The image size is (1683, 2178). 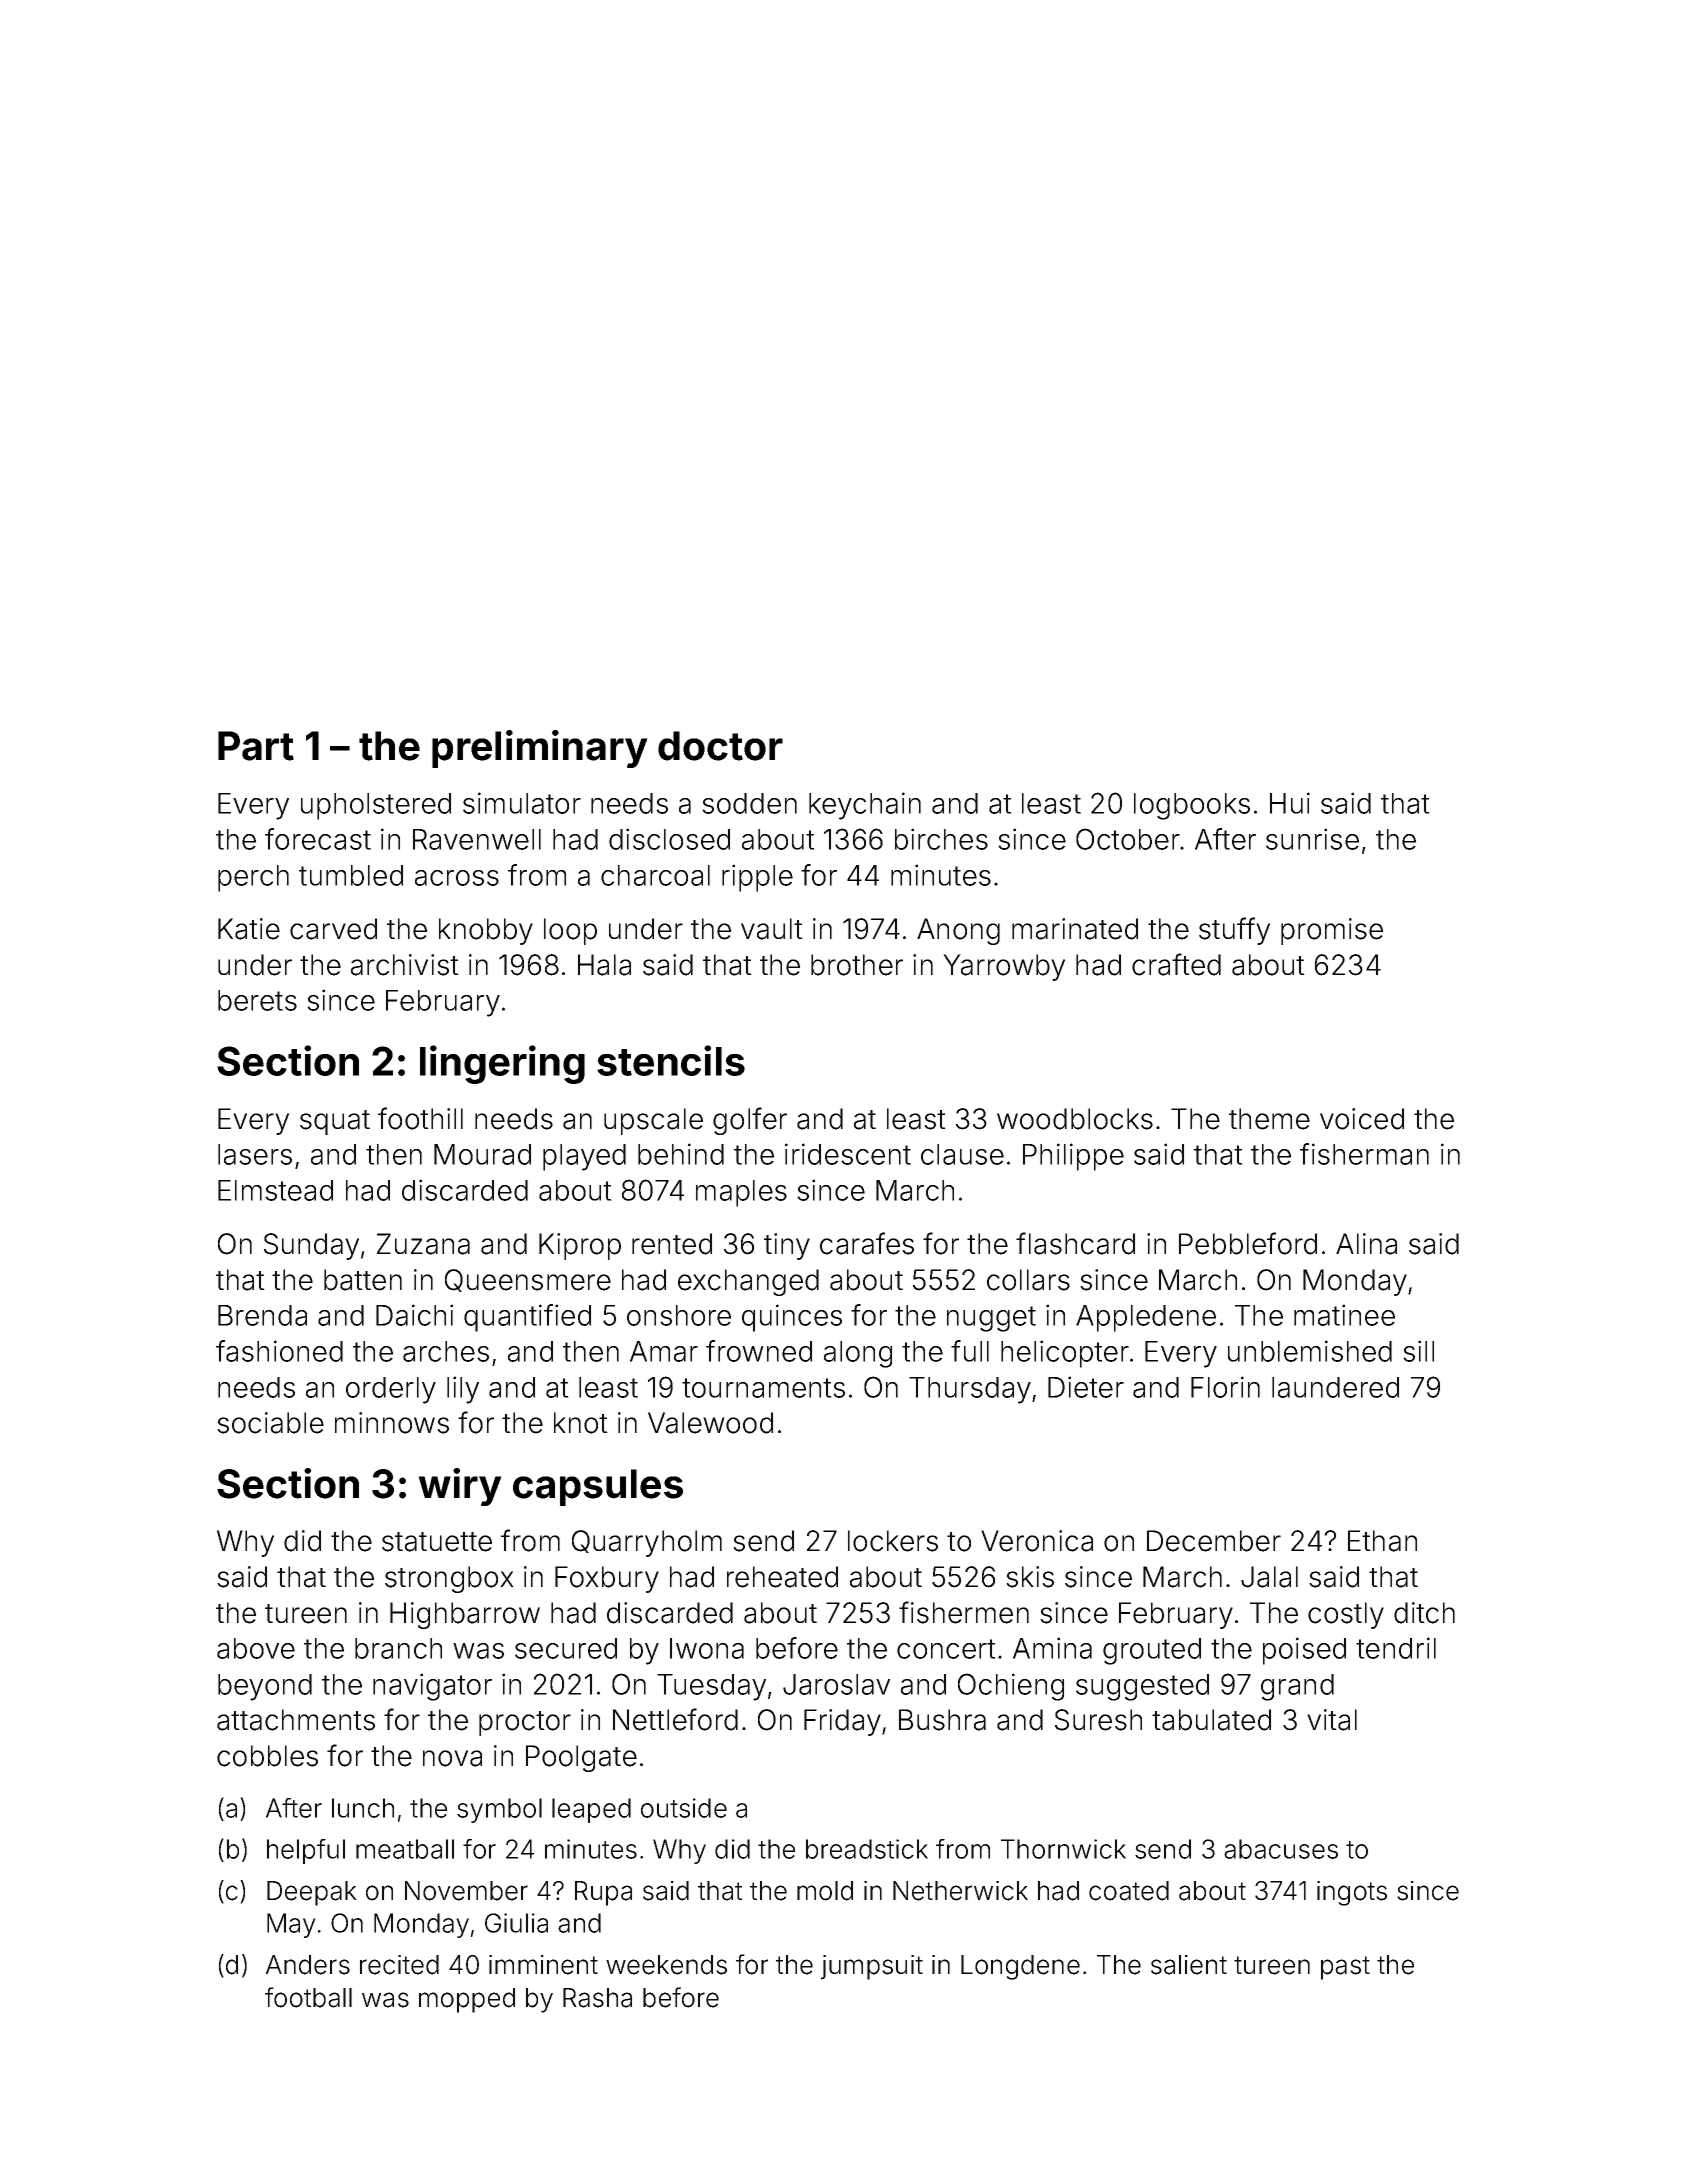 What do you see at coordinates (1063, 1849) in the image?
I see `Thornwick` at bounding box center [1063, 1849].
